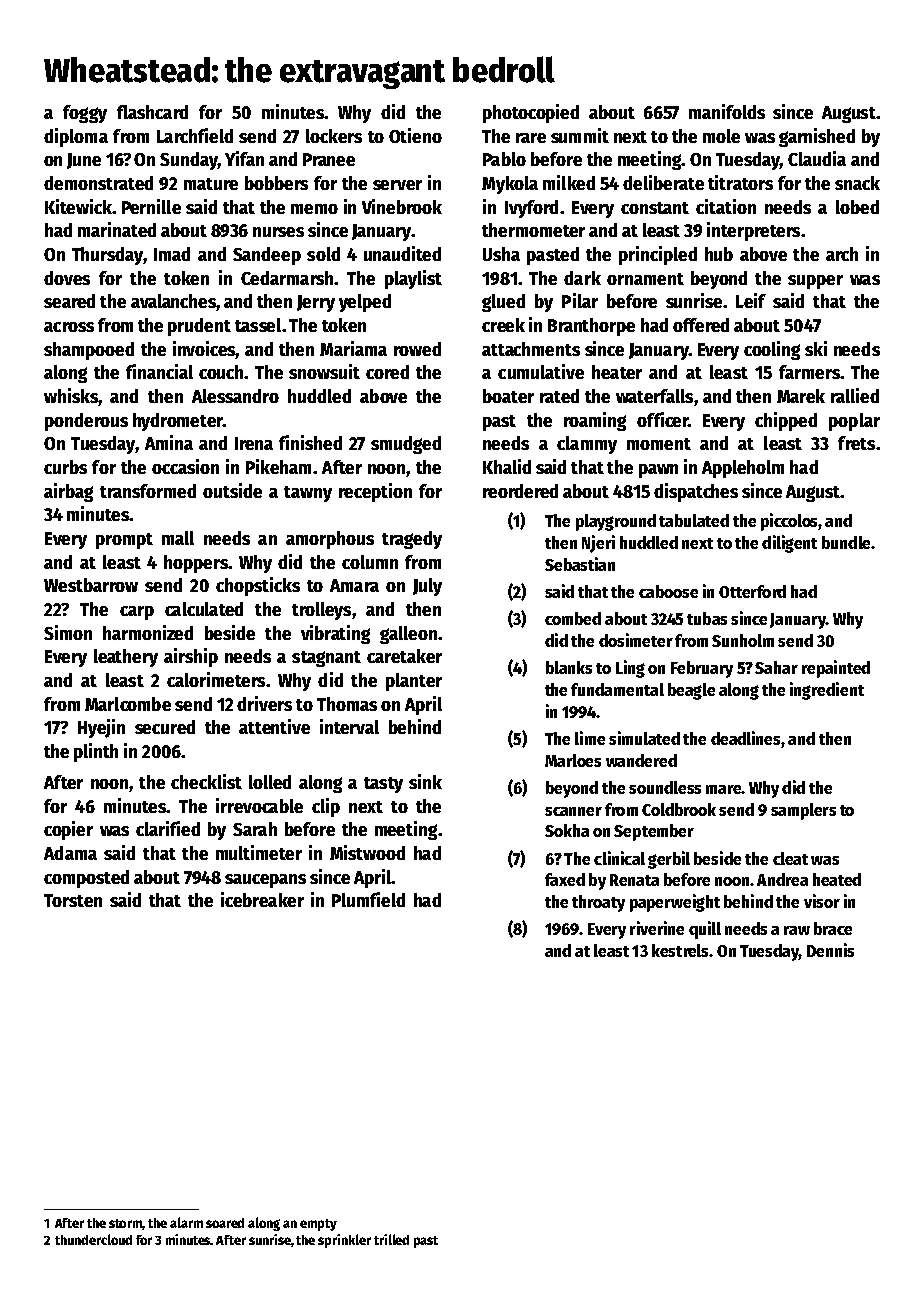 Image resolution: width=924 pixels, height=1308 pixels. What do you see at coordinates (125, 1223) in the document?
I see `storm` at bounding box center [125, 1223].
